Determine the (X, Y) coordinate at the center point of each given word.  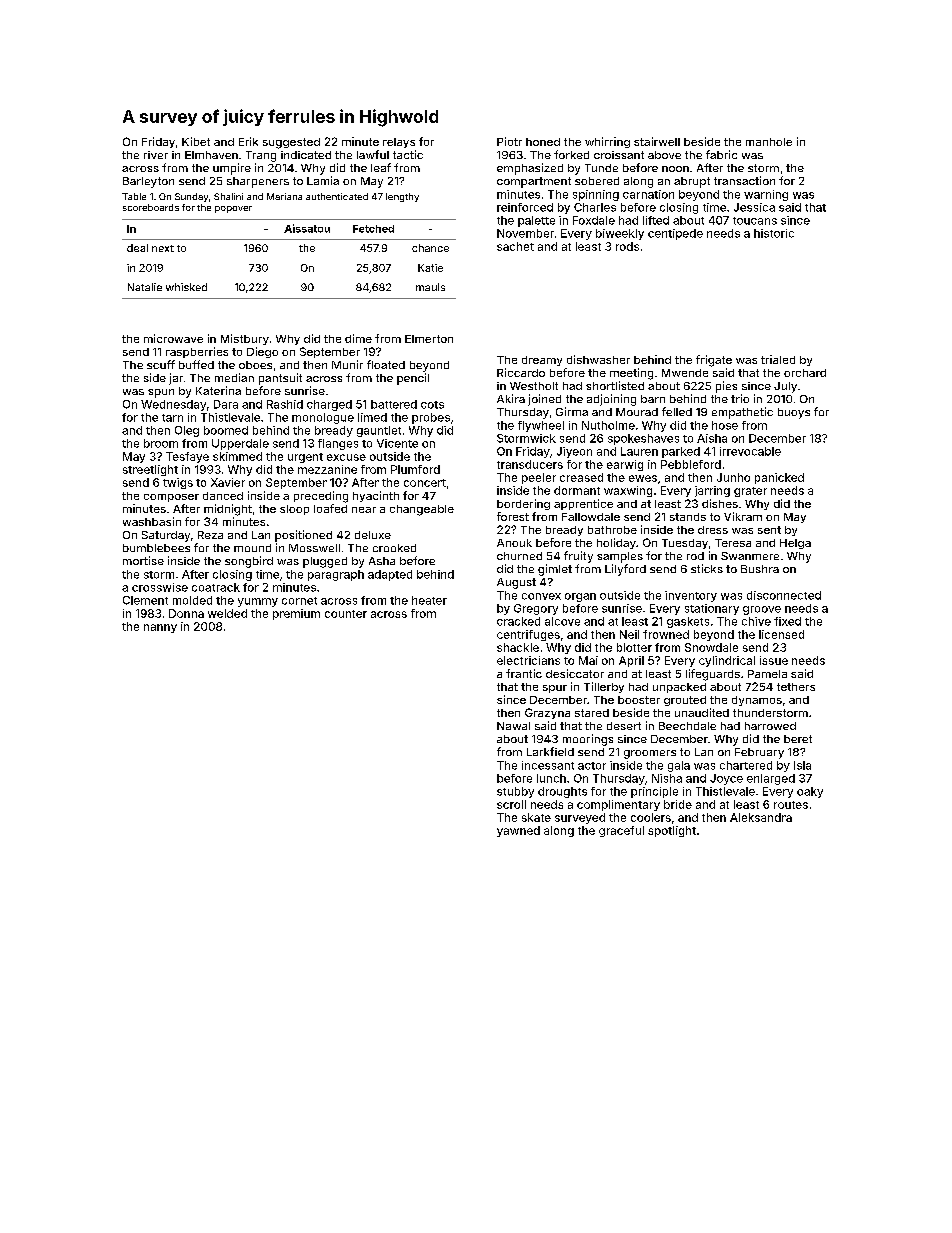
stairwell (657, 141)
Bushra (760, 569)
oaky (810, 792)
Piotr (509, 141)
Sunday (191, 197)
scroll (511, 804)
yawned (518, 831)
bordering (523, 504)
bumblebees (156, 548)
